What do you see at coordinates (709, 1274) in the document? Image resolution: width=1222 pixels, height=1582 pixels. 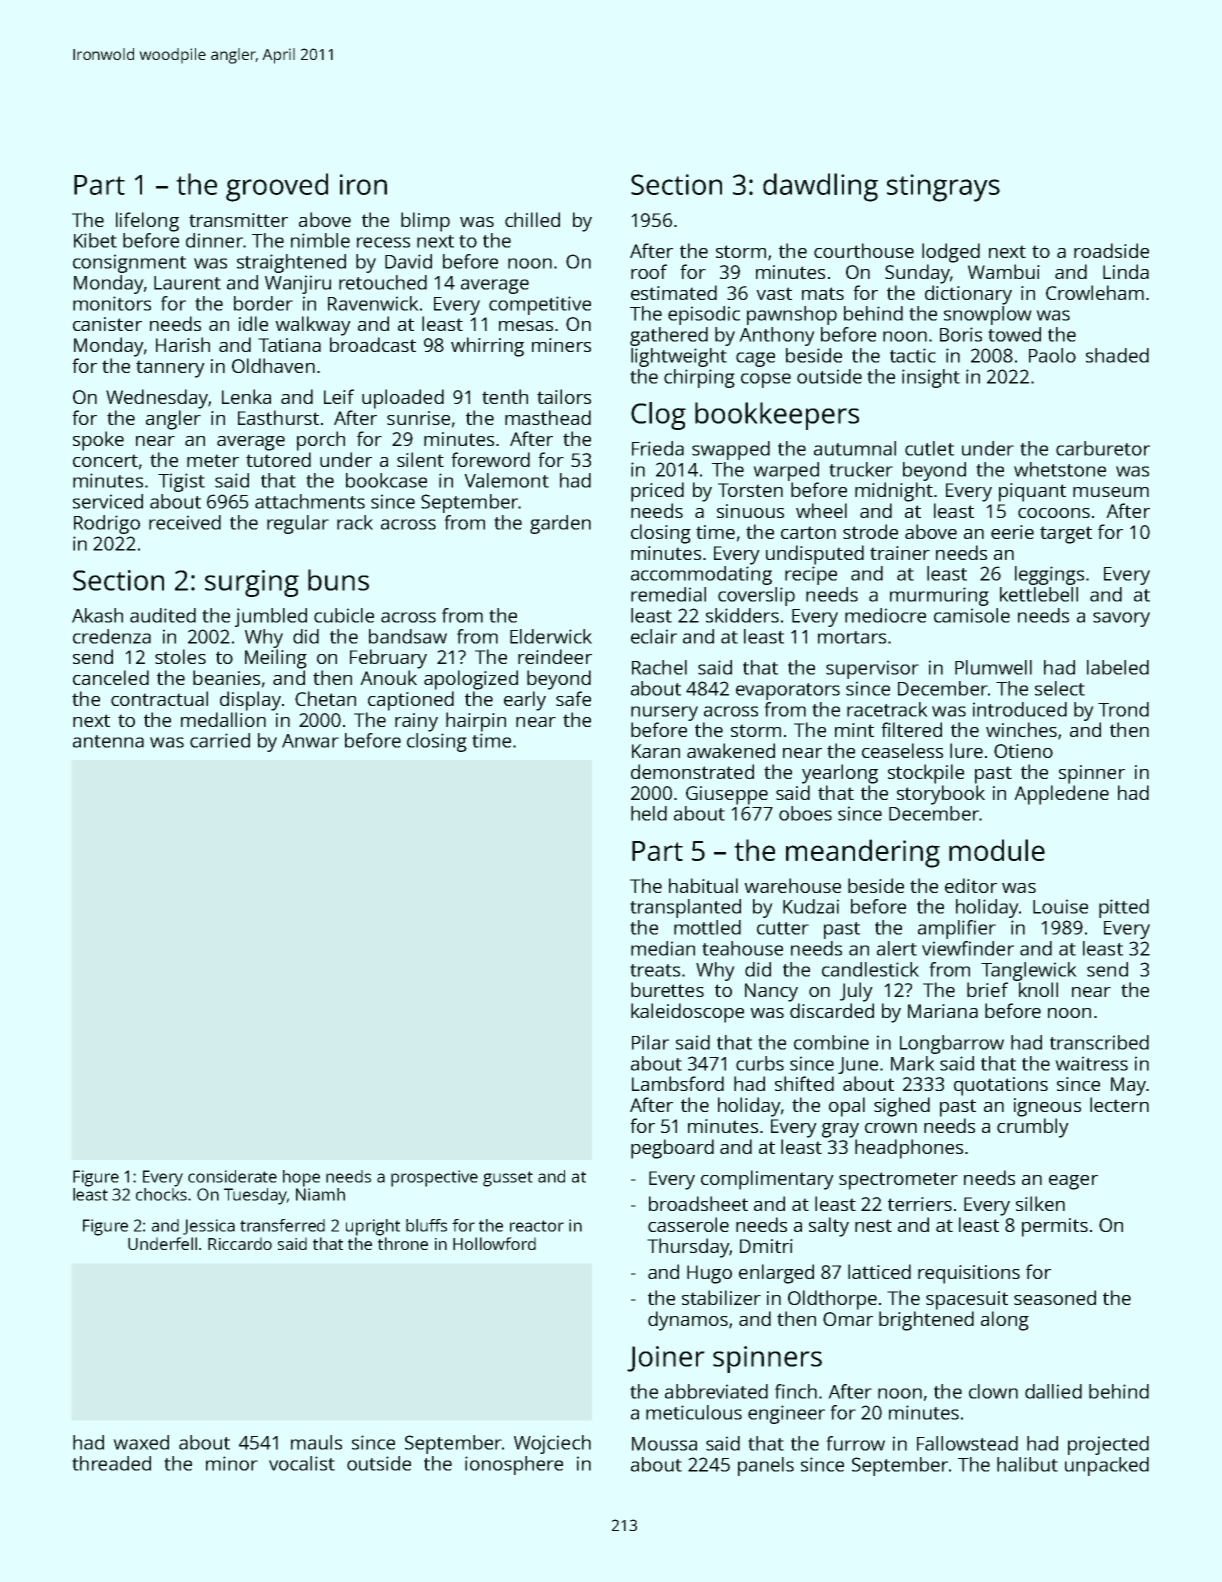 I see `Hugo` at bounding box center [709, 1274].
